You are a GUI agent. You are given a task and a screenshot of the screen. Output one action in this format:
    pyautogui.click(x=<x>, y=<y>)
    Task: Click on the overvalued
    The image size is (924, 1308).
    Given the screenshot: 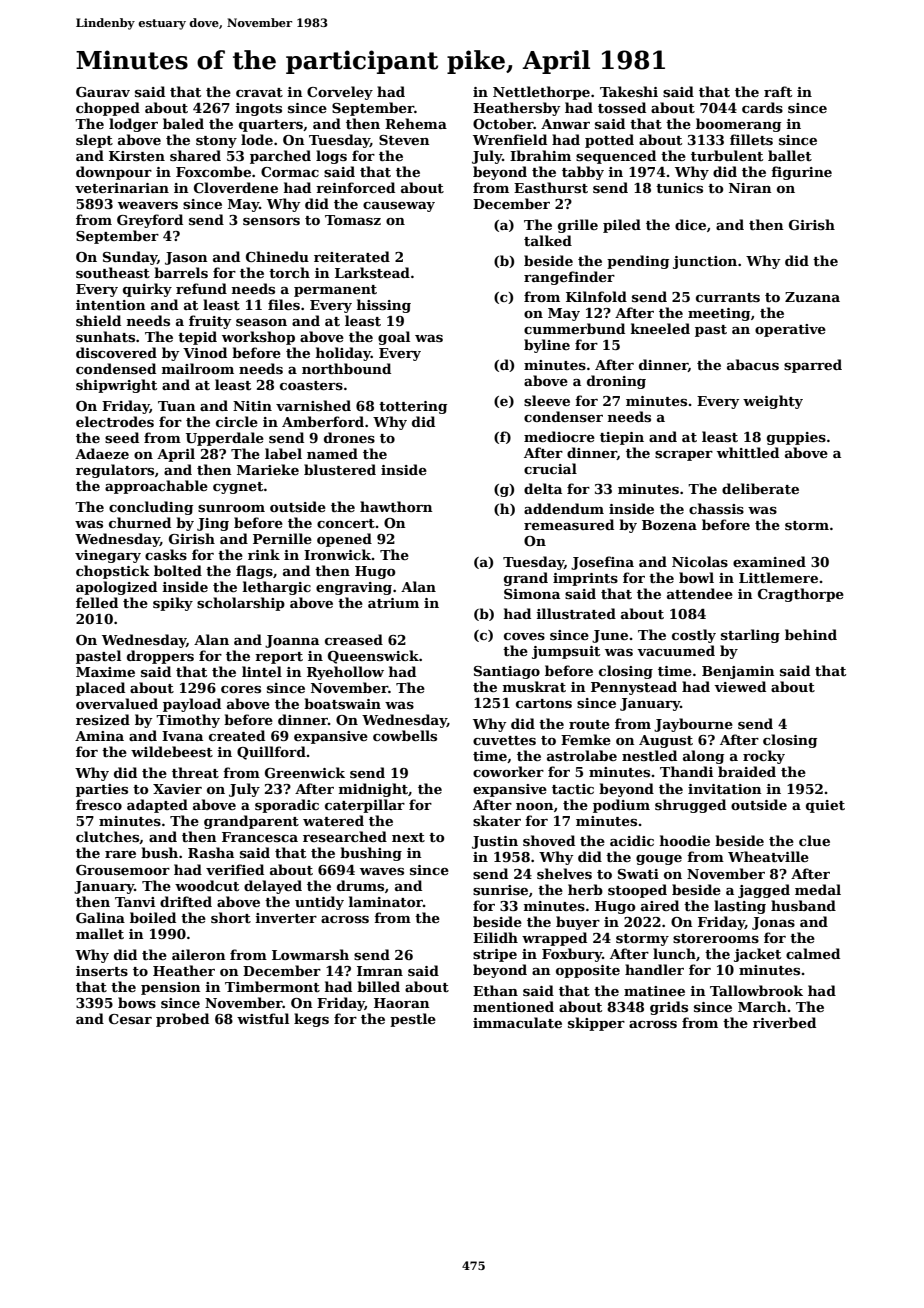 What is the action you would take?
    pyautogui.click(x=117, y=703)
